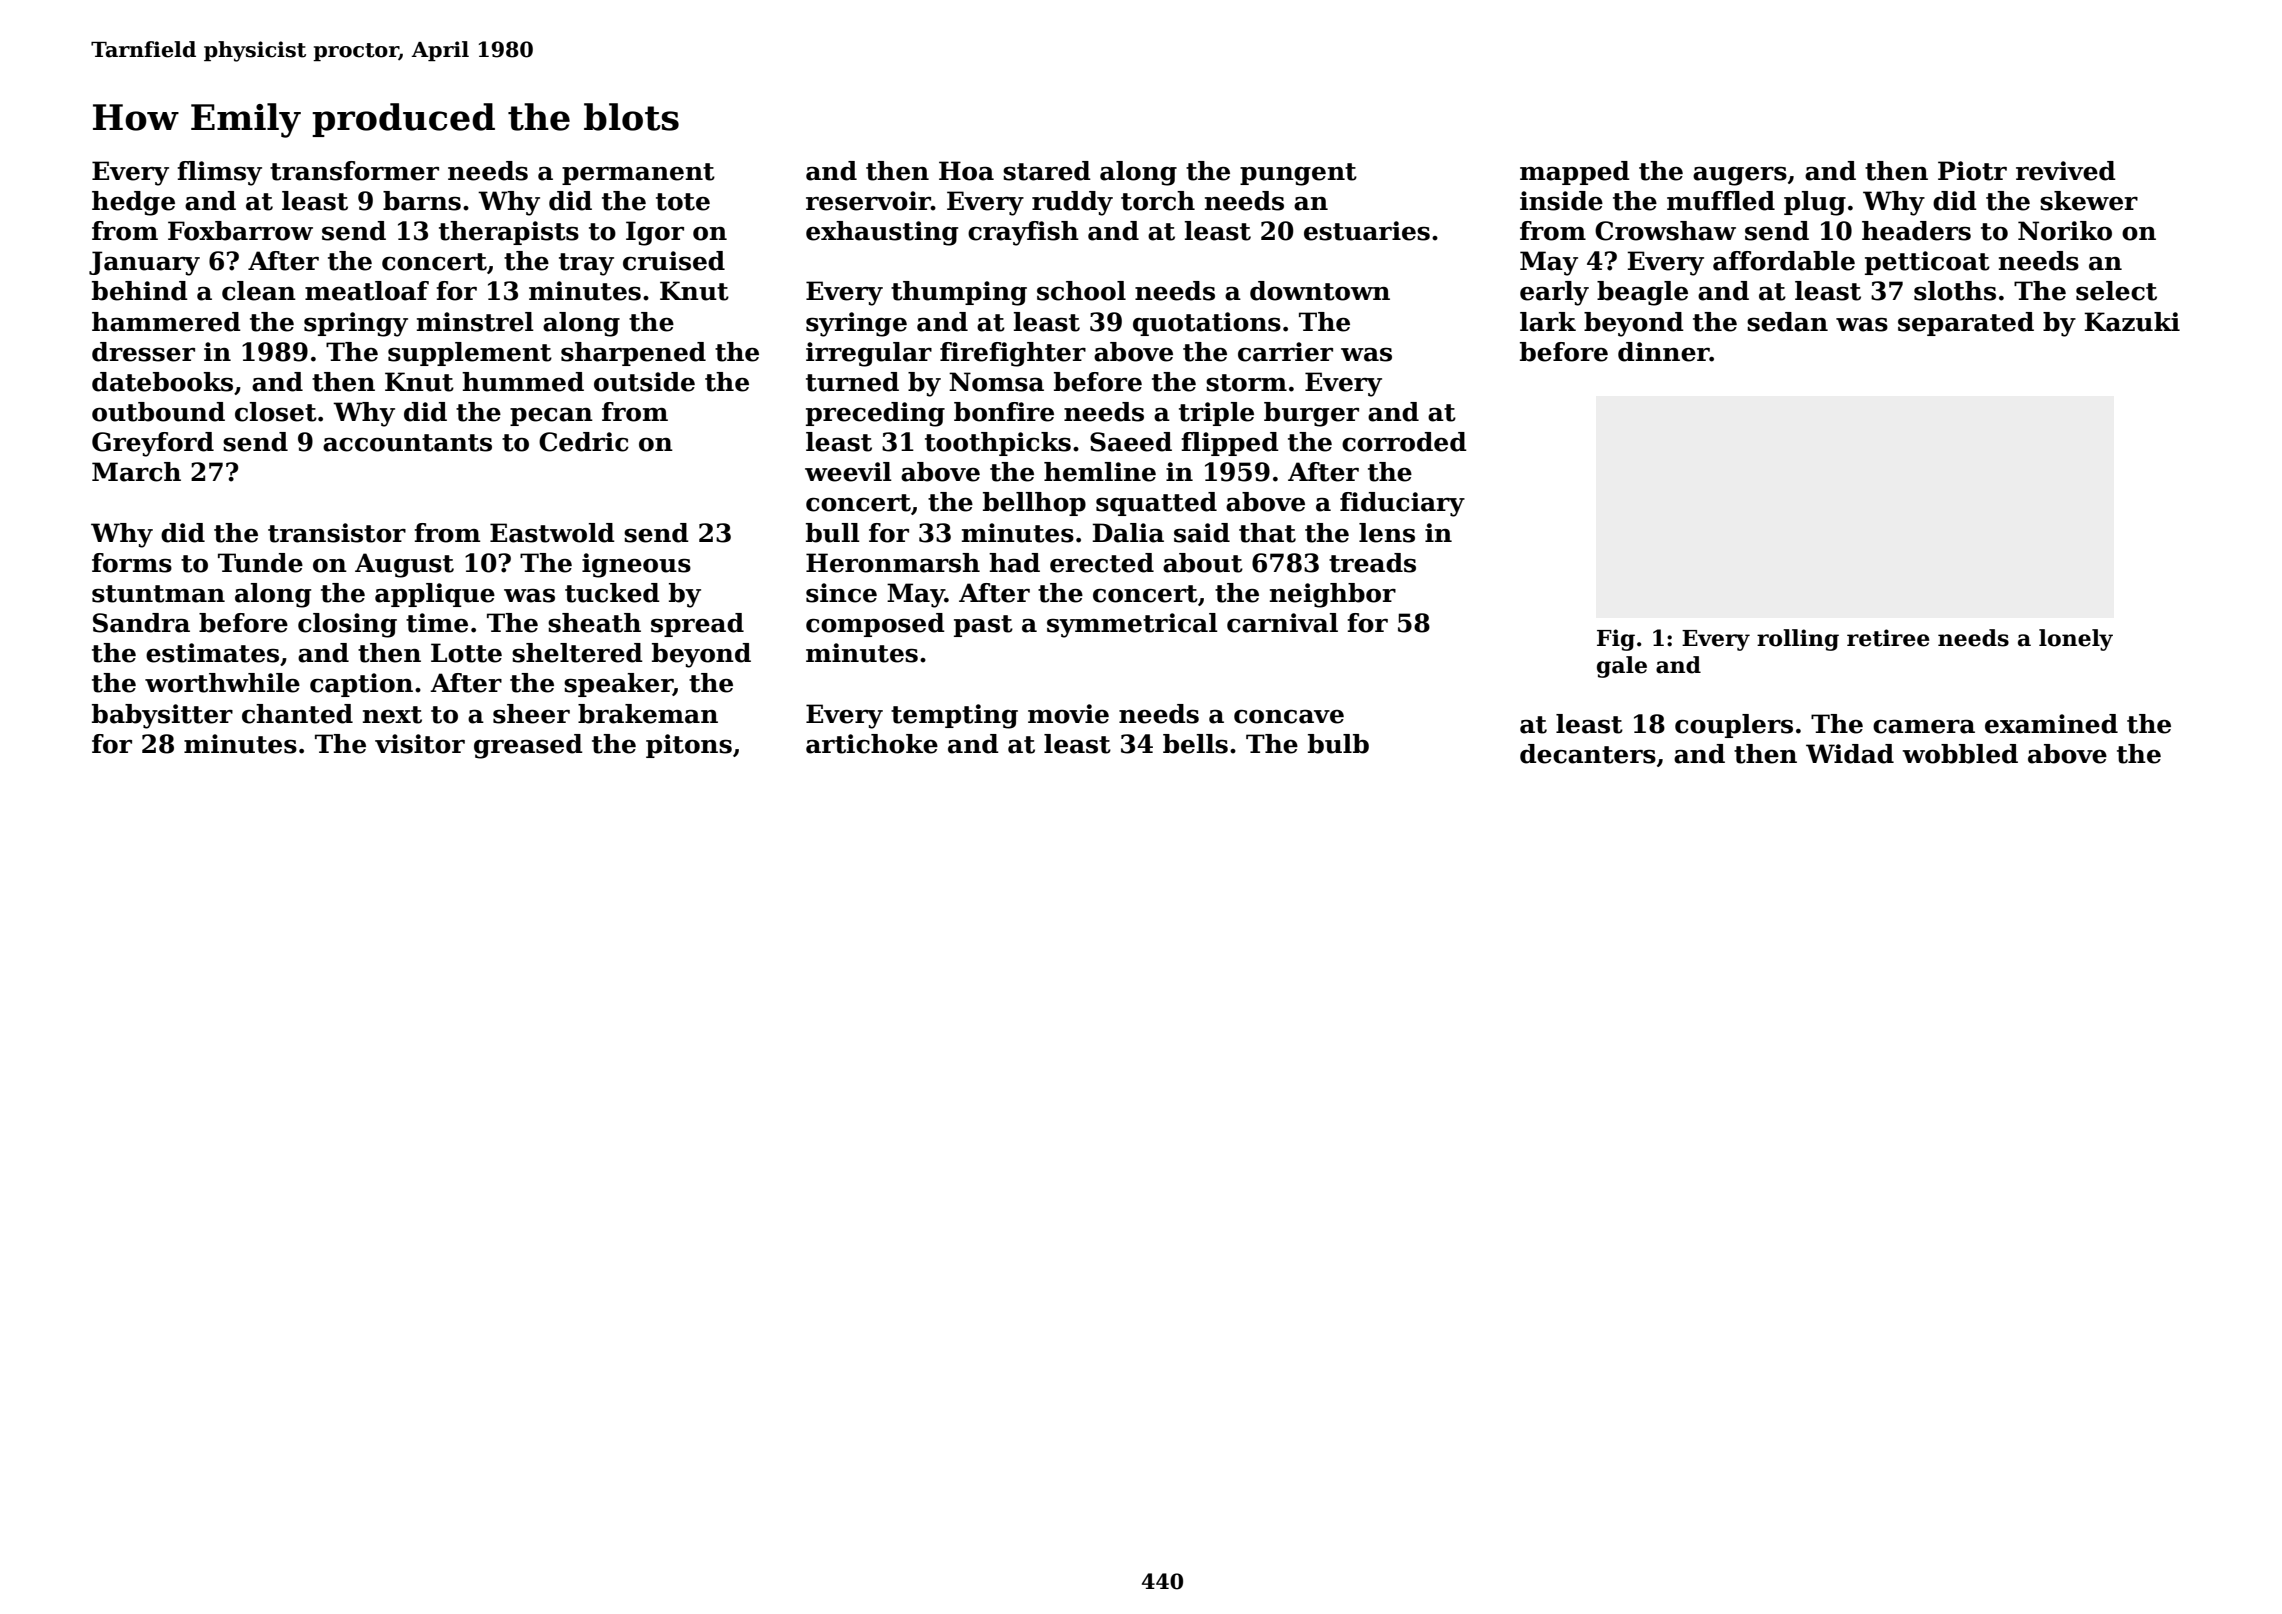 The width and height of the document is (2282, 1614). What do you see at coordinates (1004, 412) in the document?
I see `bonfire` at bounding box center [1004, 412].
